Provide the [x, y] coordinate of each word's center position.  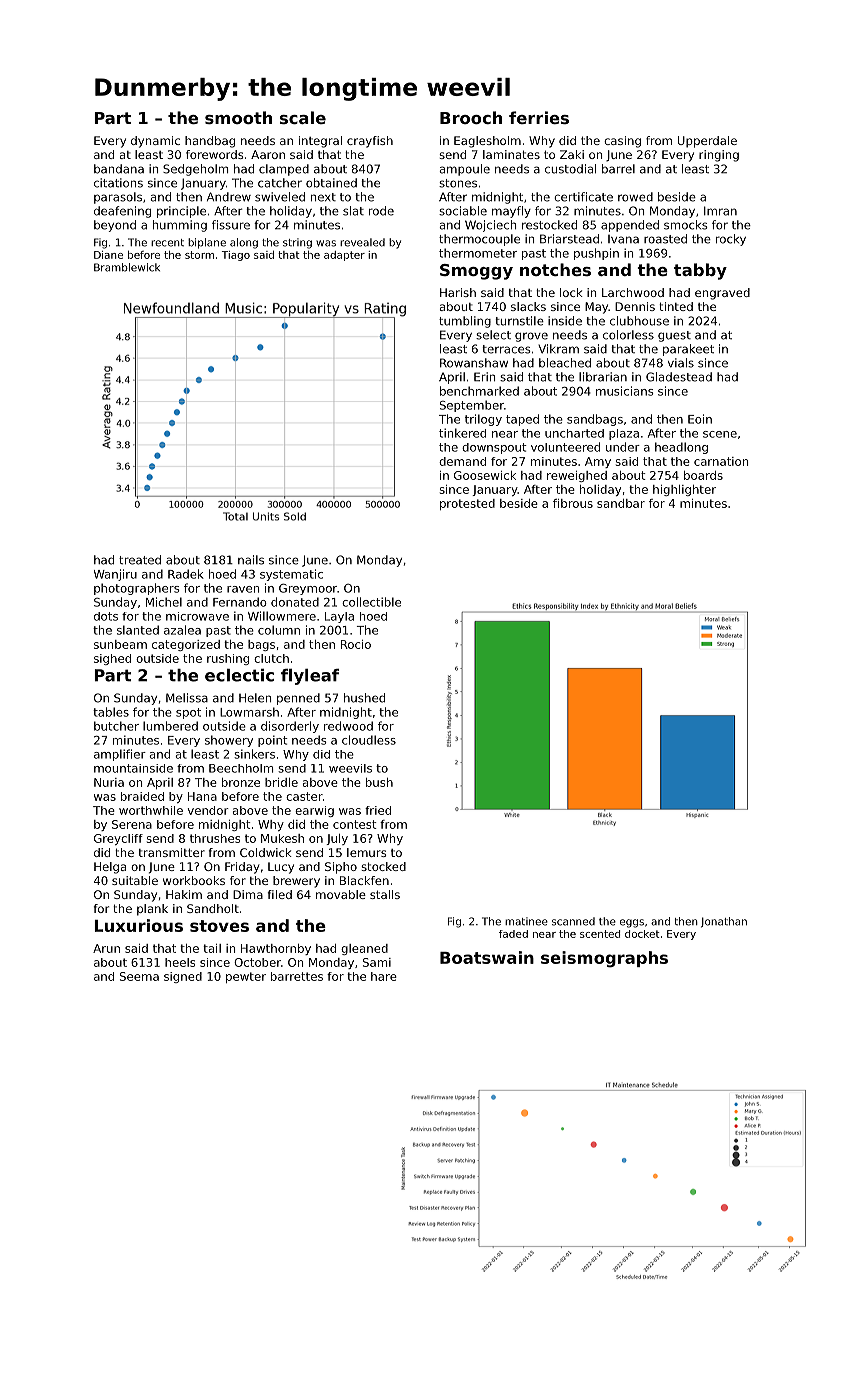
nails [251, 560]
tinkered [462, 433]
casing [622, 142]
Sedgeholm [195, 170]
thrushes [215, 838]
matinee [526, 921]
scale [303, 117]
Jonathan [724, 922]
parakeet [688, 350]
